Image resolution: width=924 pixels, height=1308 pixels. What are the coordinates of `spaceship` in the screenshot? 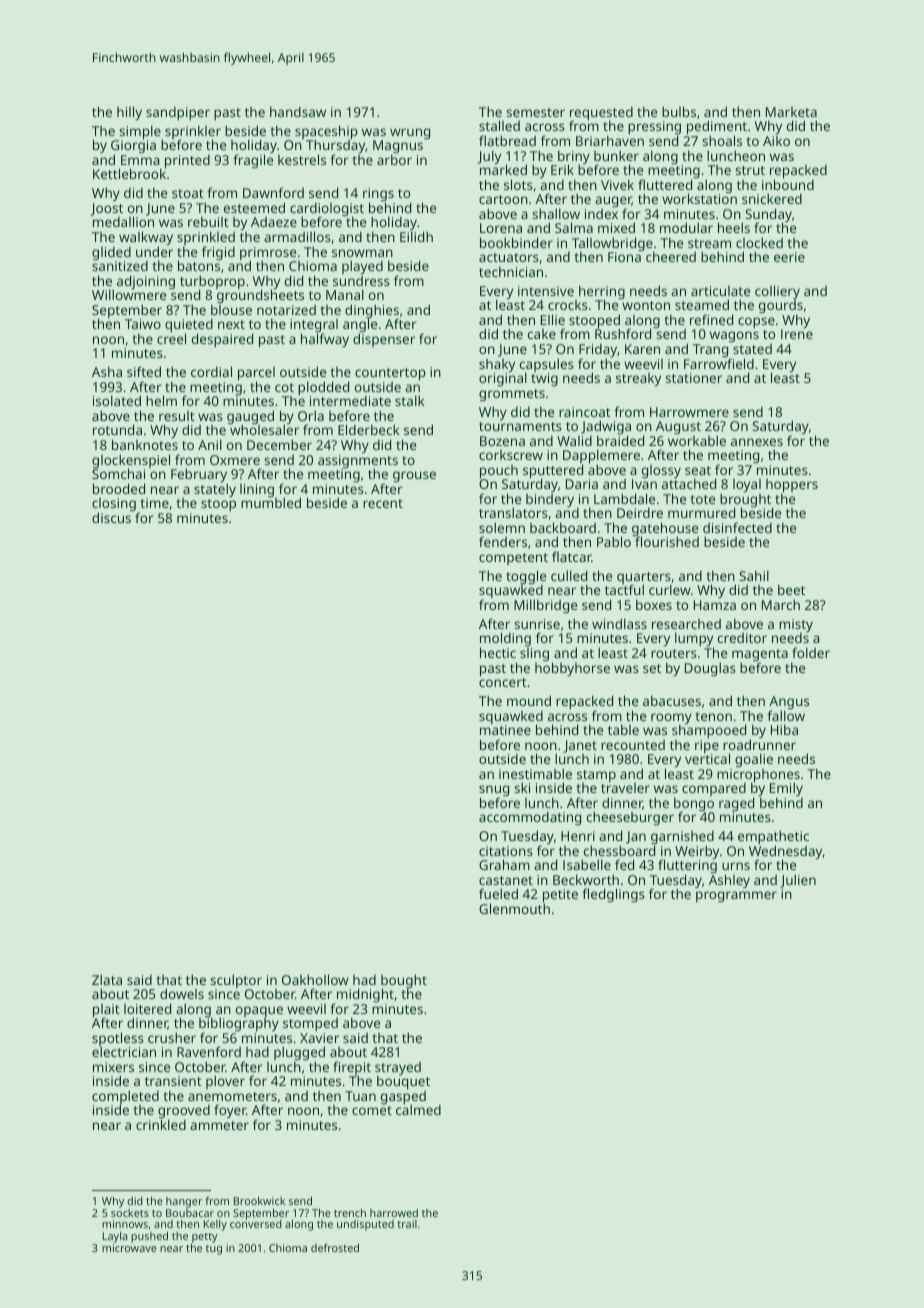 It's located at (326, 132).
